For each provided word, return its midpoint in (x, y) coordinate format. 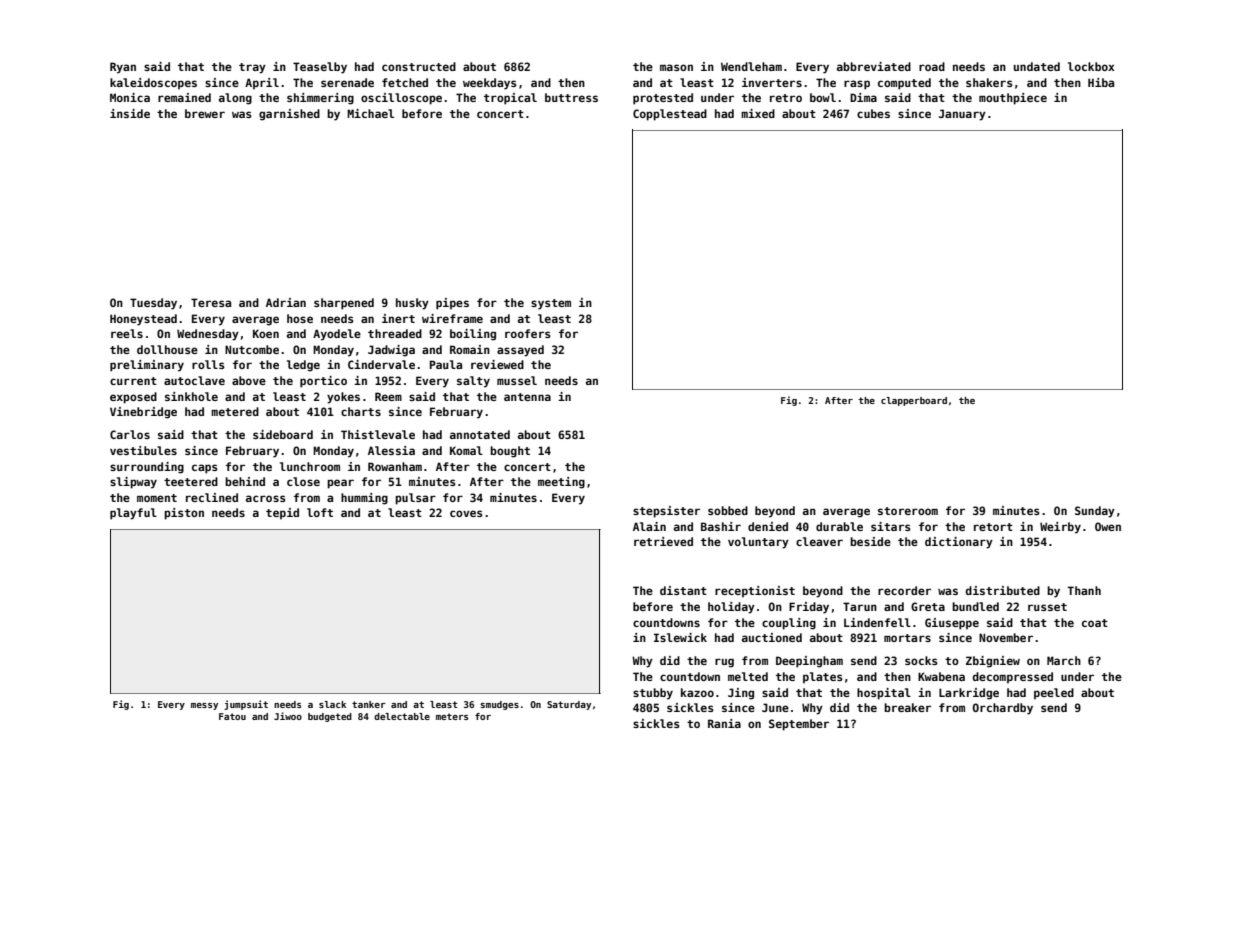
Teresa (211, 302)
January (962, 115)
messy (204, 706)
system (551, 304)
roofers (528, 333)
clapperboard (914, 401)
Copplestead (670, 115)
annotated (480, 434)
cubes (873, 113)
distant (683, 590)
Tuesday (153, 304)
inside (130, 113)
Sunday (1095, 512)
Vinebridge (143, 413)
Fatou (232, 716)
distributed (1003, 590)
